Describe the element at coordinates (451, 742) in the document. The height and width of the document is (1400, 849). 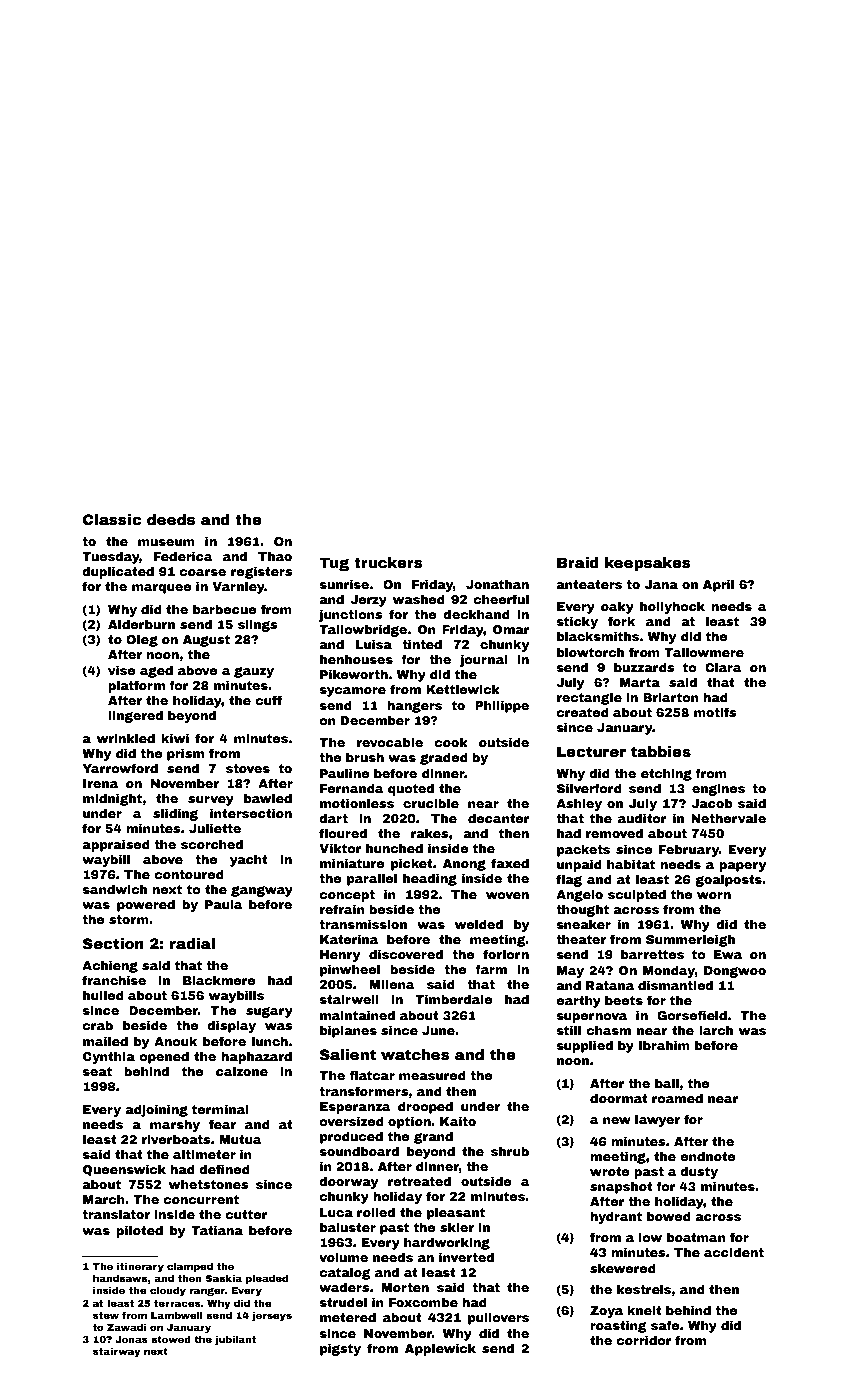
I see `cook` at that location.
